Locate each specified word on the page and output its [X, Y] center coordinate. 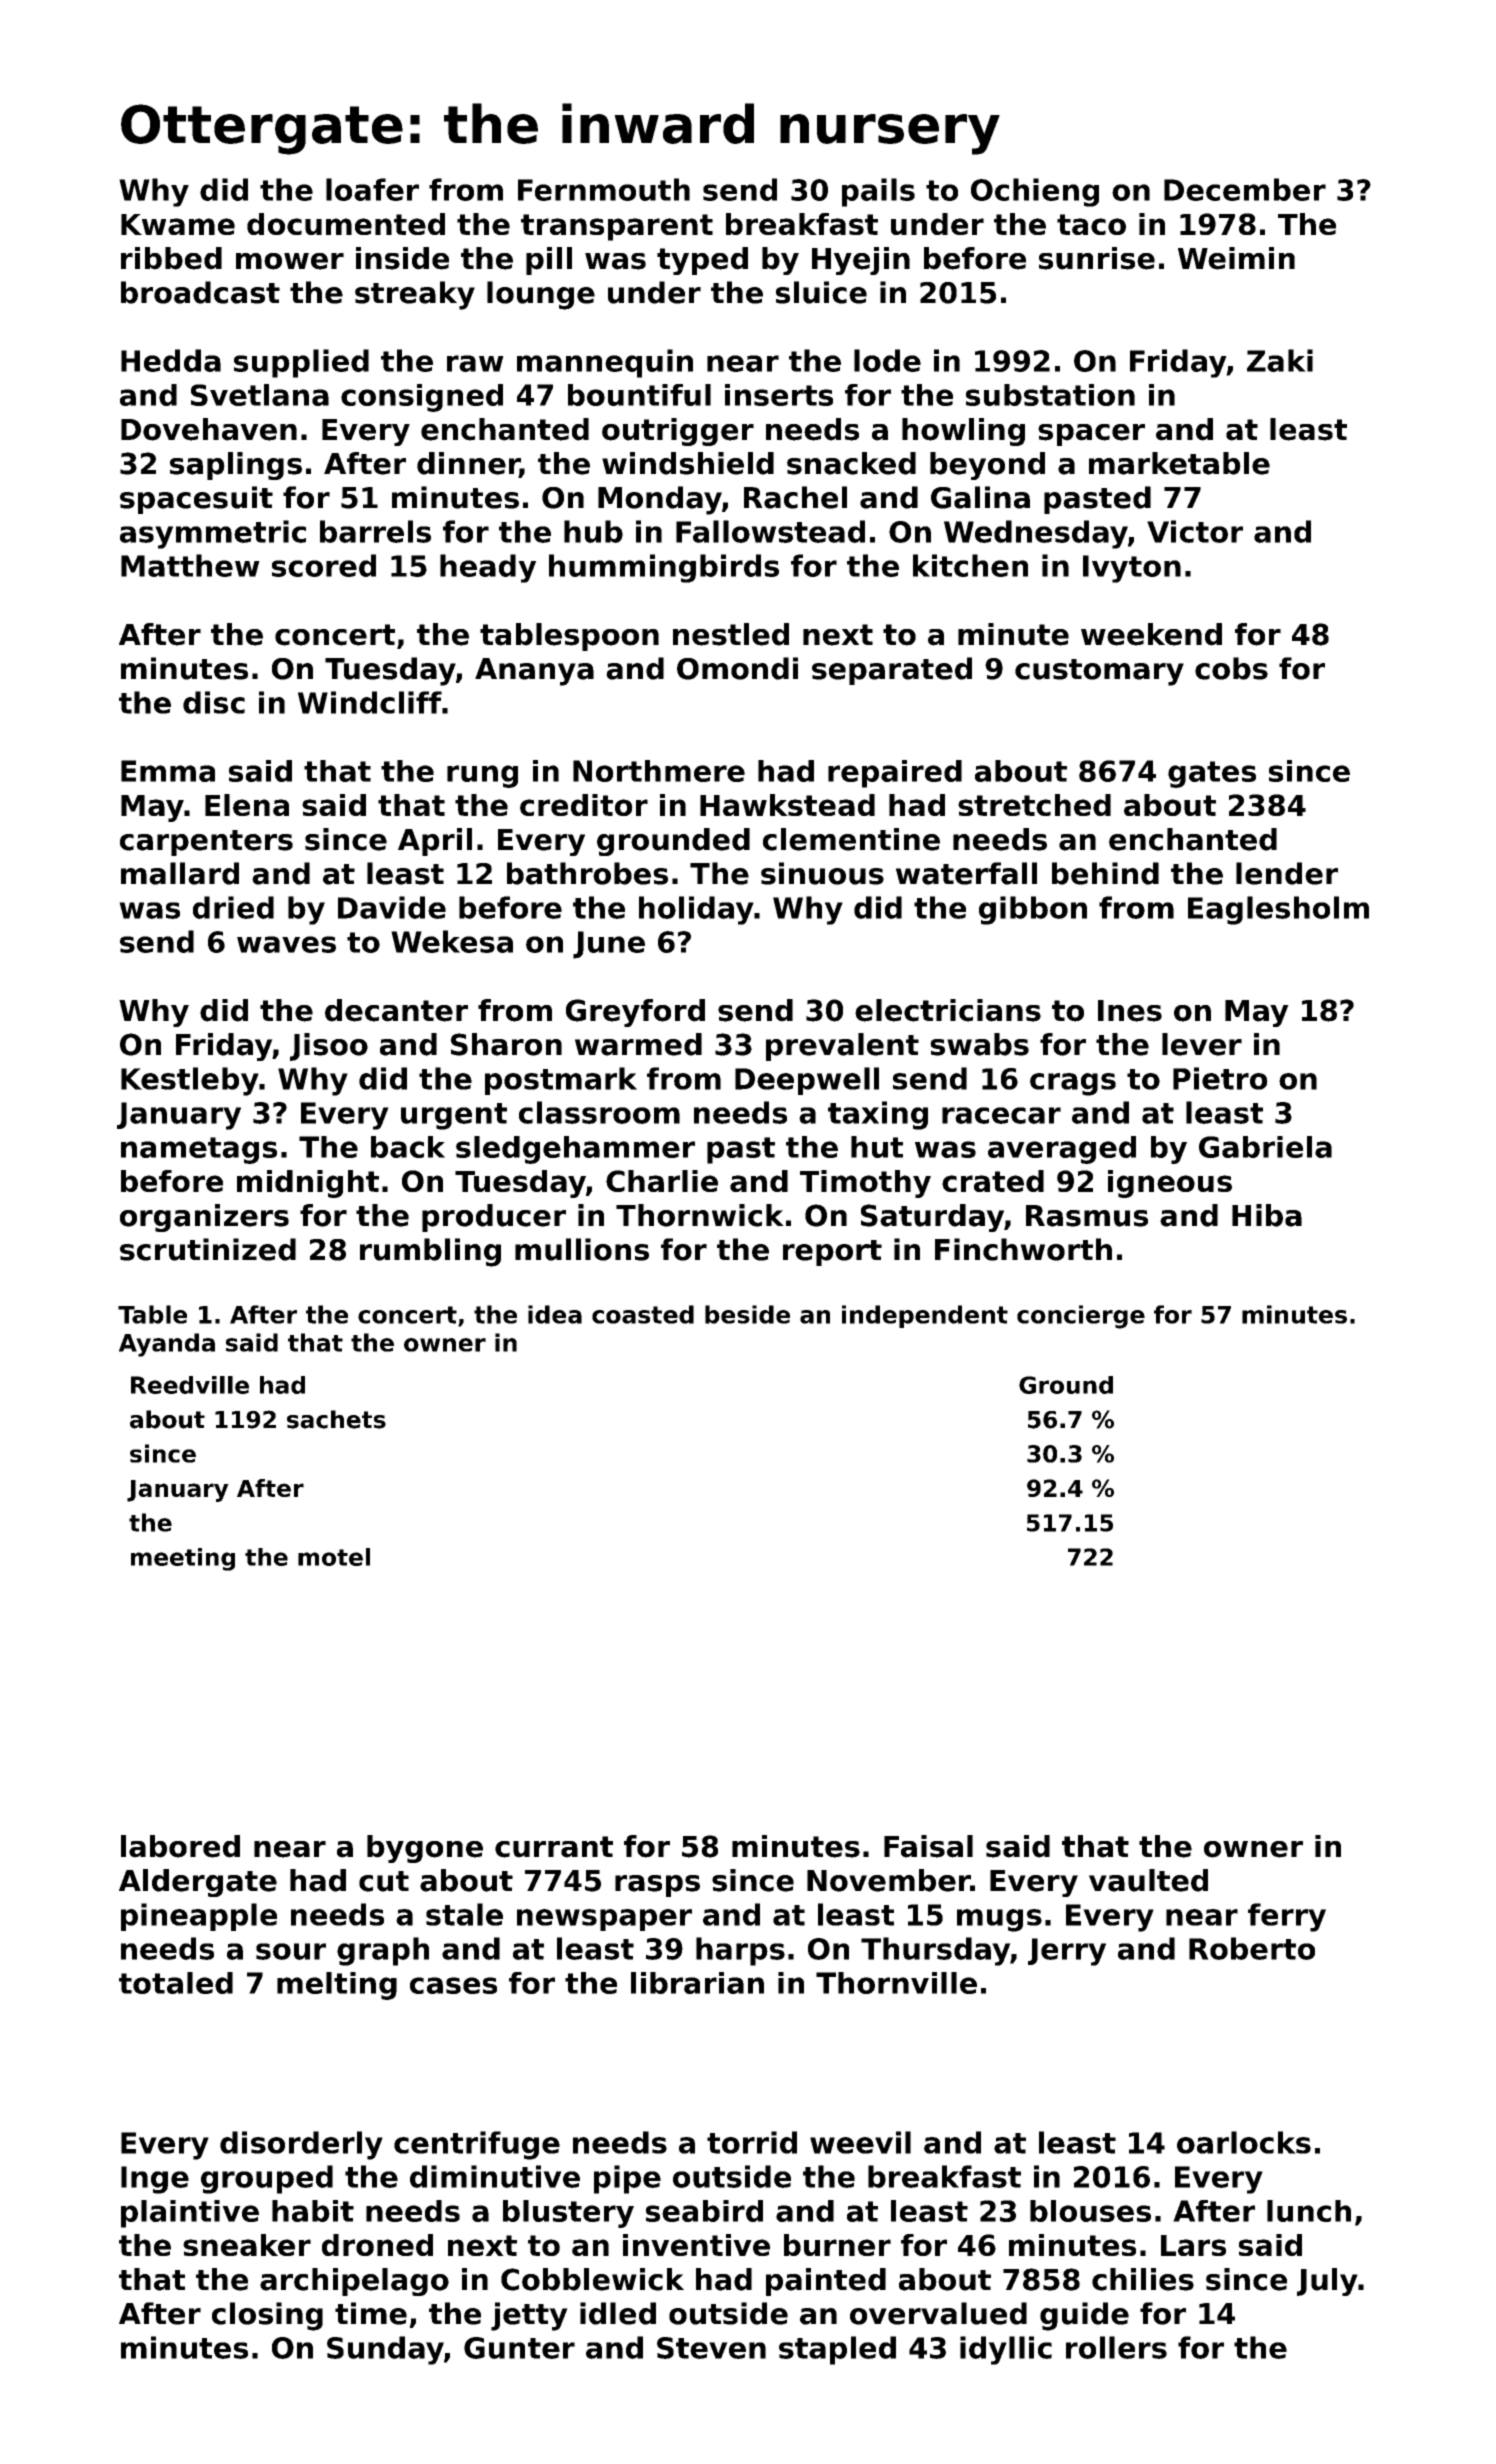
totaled [176, 1983]
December [1245, 189]
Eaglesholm [1278, 910]
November [888, 1880]
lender [1287, 873]
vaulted [1148, 1880]
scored [324, 565]
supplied [301, 363]
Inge [155, 2180]
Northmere [659, 771]
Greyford [635, 1013]
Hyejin [861, 261]
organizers [204, 1218]
